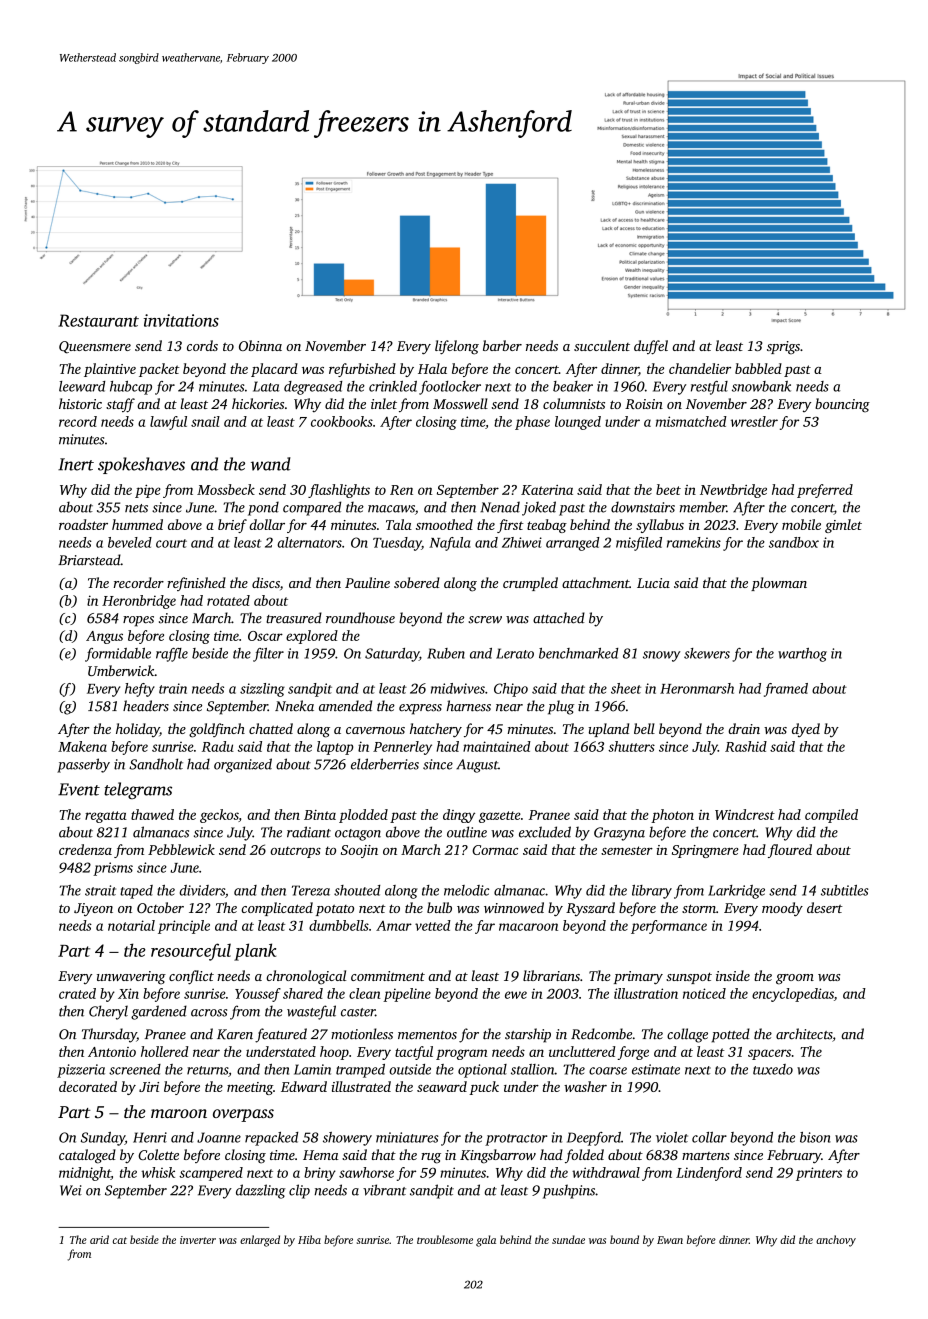 This screenshot has height=1319, width=928. What do you see at coordinates (590, 909) in the screenshot?
I see `Ryszard` at bounding box center [590, 909].
